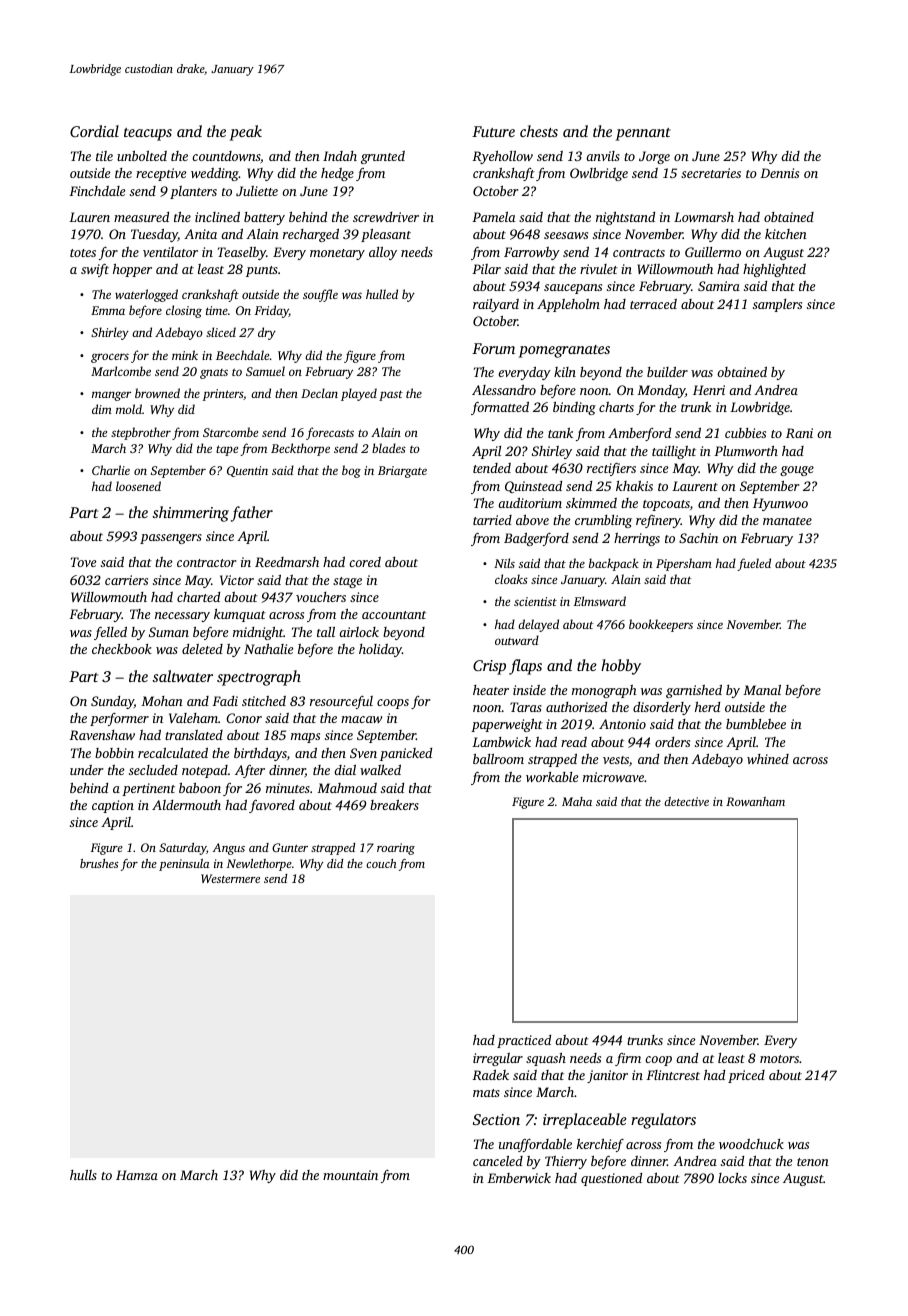 The image size is (908, 1316). What do you see at coordinates (755, 801) in the screenshot?
I see `Rowanham` at bounding box center [755, 801].
